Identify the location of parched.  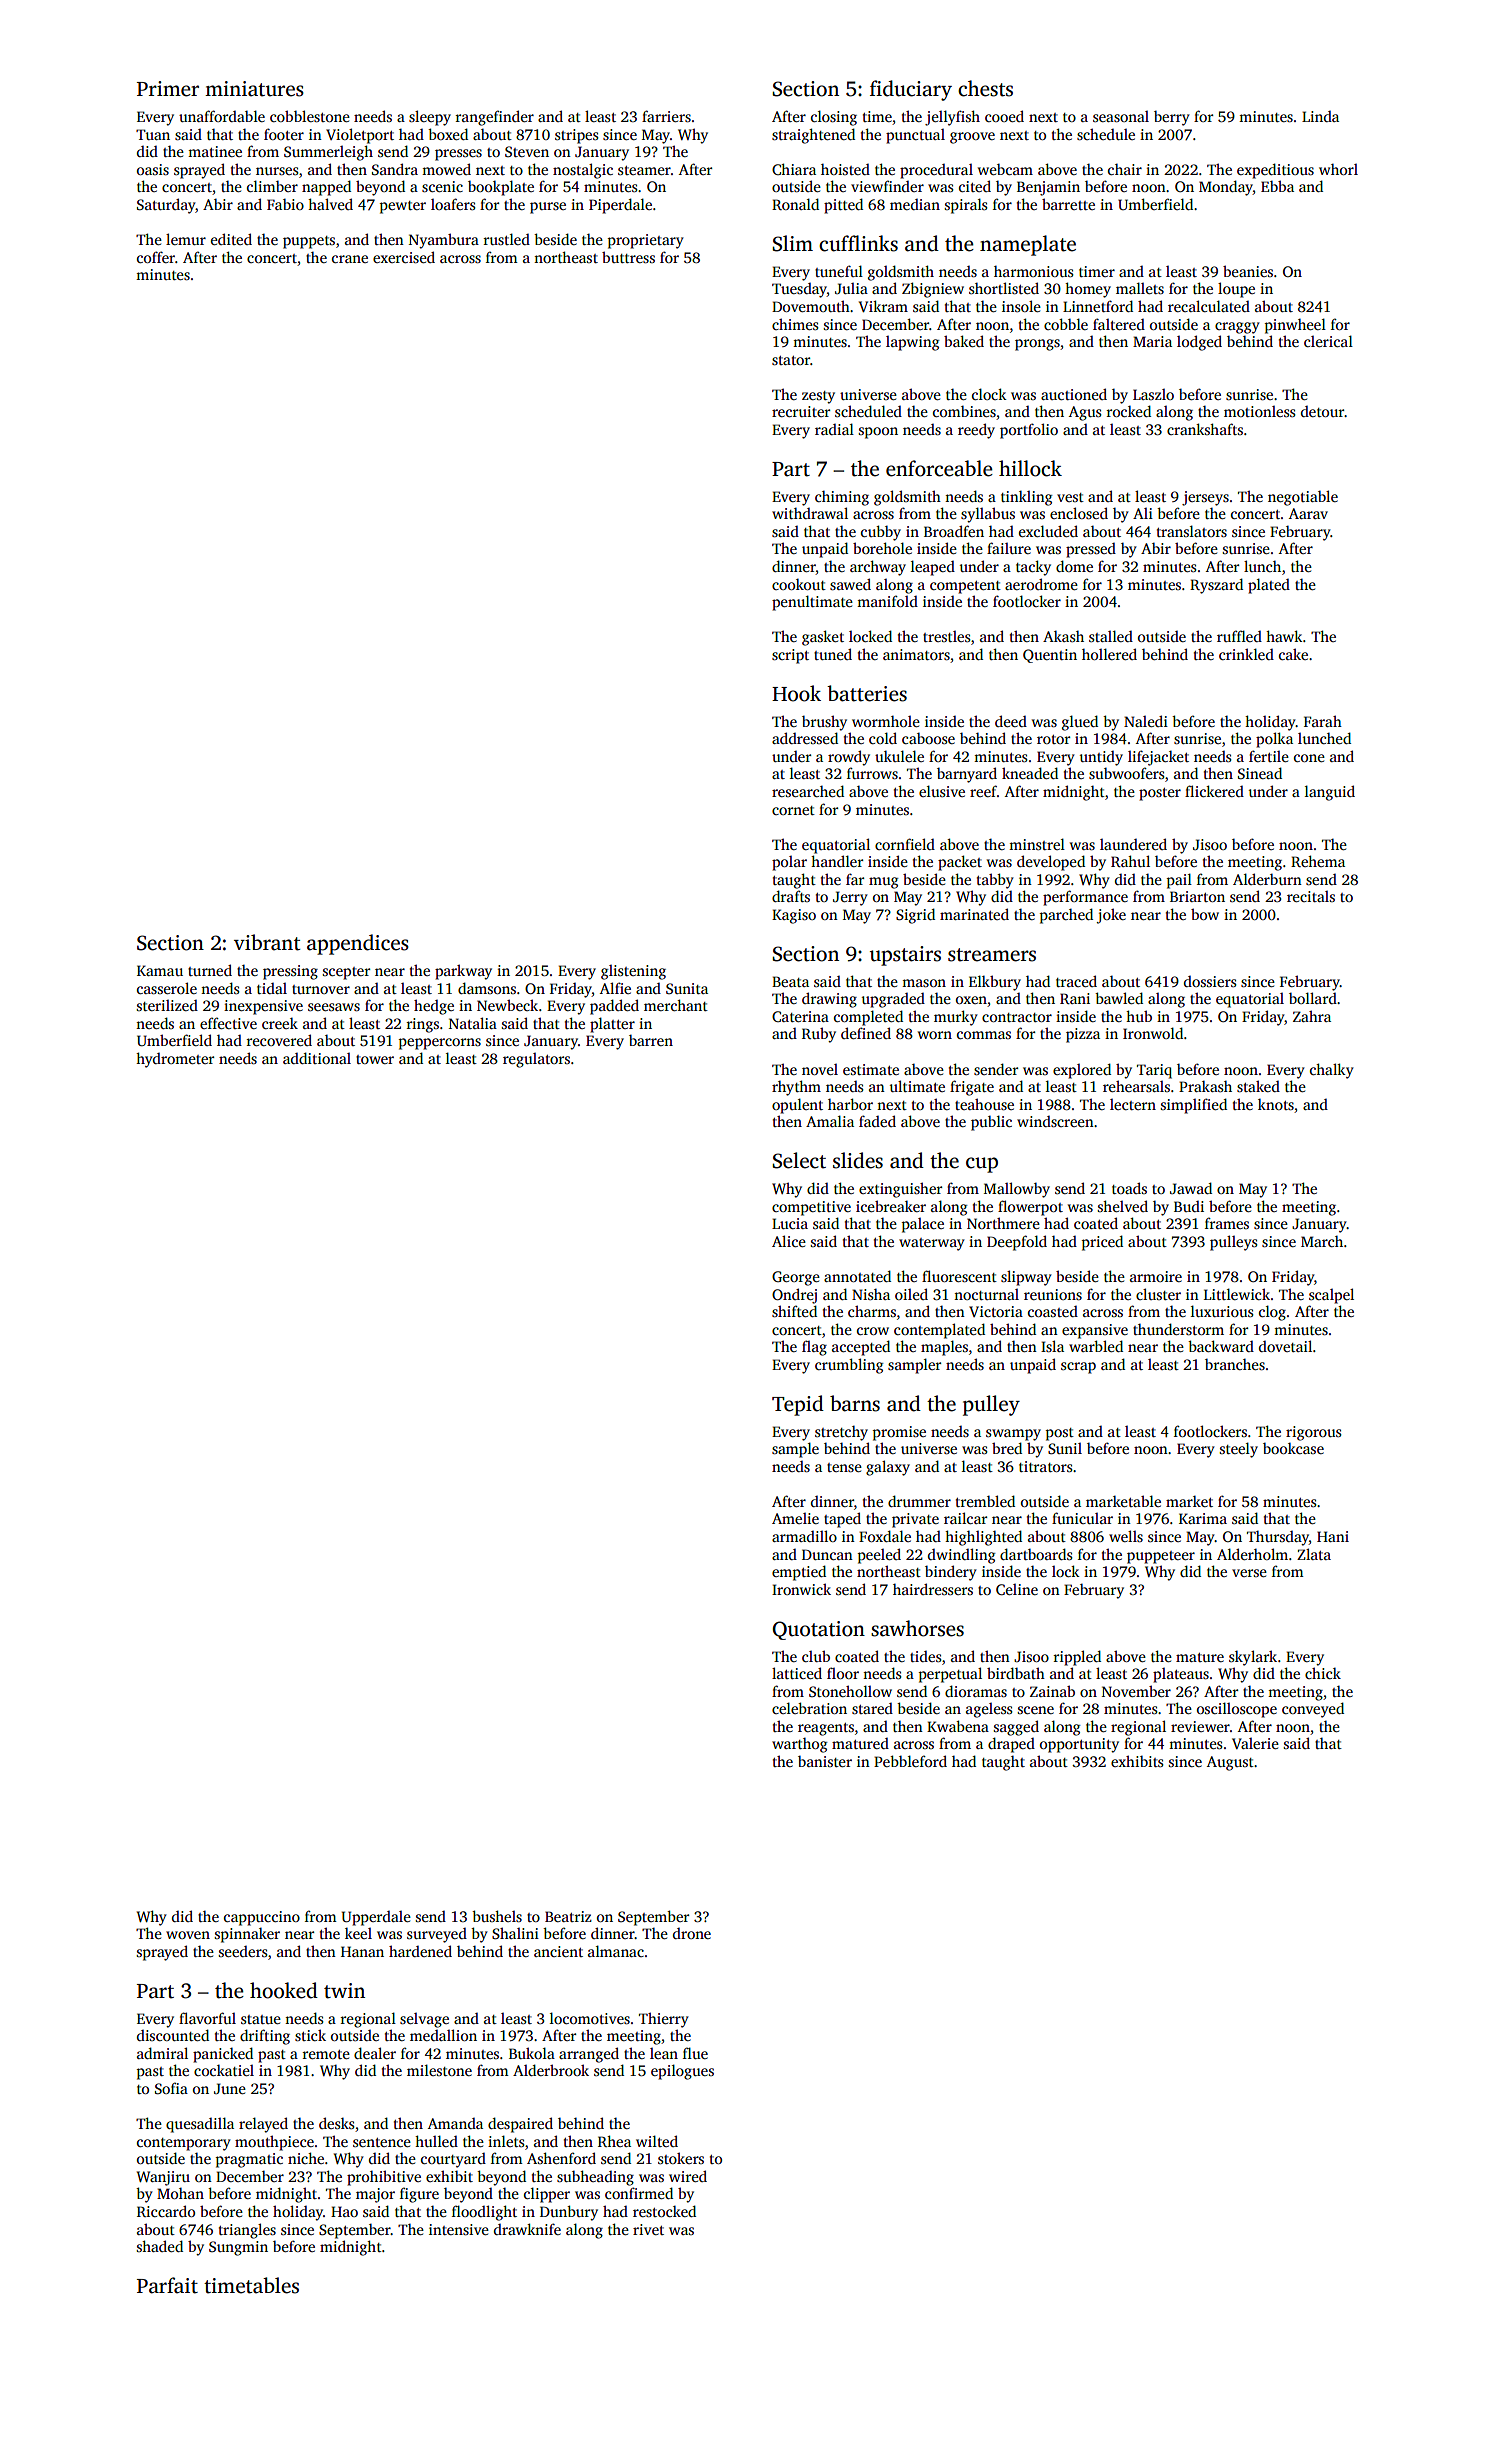
(1066, 916).
